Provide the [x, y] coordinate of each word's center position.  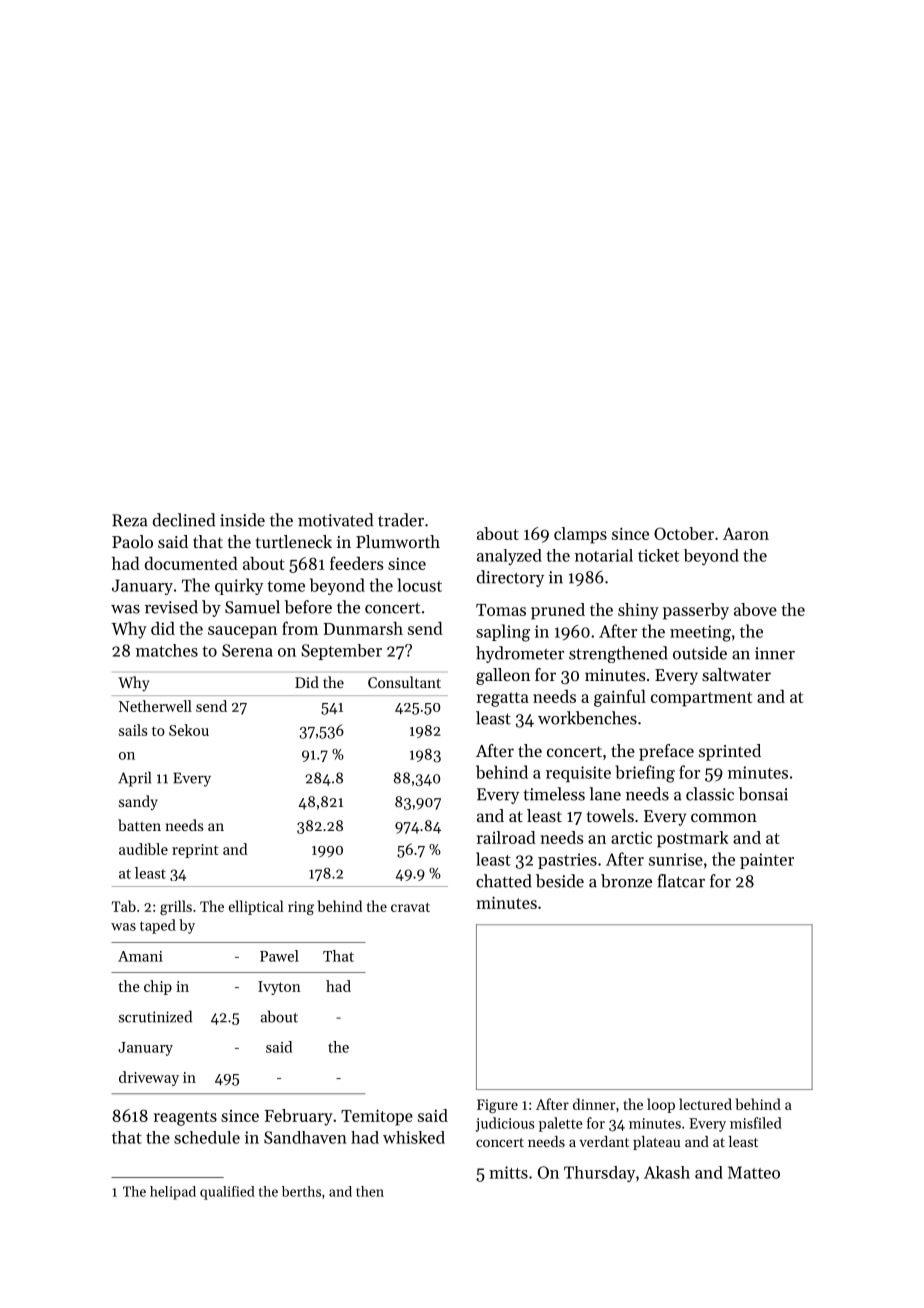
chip [158, 987]
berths [301, 1191]
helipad [173, 1193]
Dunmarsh [363, 628]
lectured [705, 1104]
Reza [130, 520]
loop [661, 1105]
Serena [247, 650]
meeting [700, 633]
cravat [410, 907]
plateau [656, 1143]
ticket [658, 555]
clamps [580, 535]
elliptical [256, 907]
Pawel [279, 956]
